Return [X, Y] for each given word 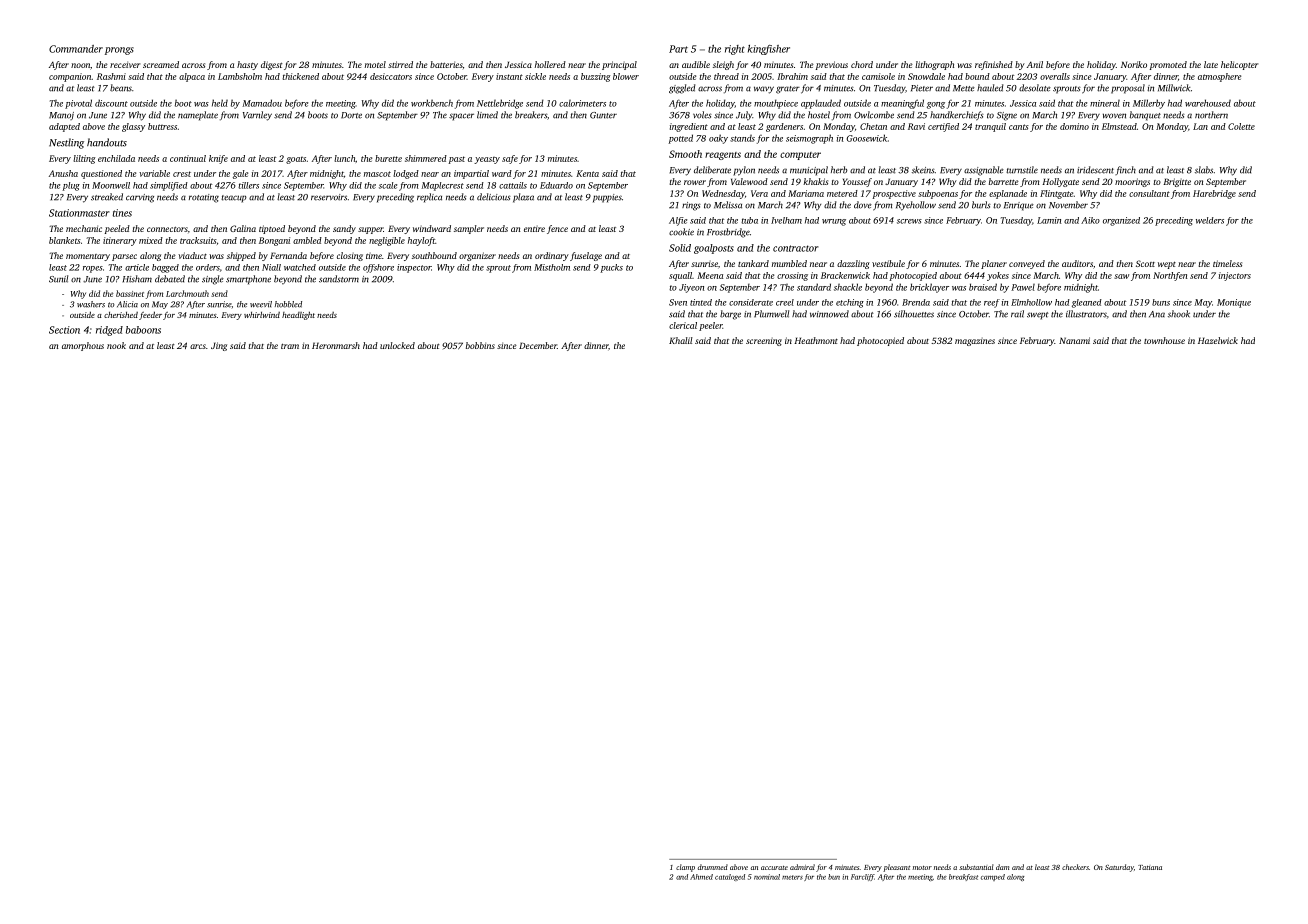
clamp [685, 868]
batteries [446, 64]
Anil [1035, 64]
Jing [219, 346]
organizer [477, 256]
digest [272, 65]
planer [994, 264]
